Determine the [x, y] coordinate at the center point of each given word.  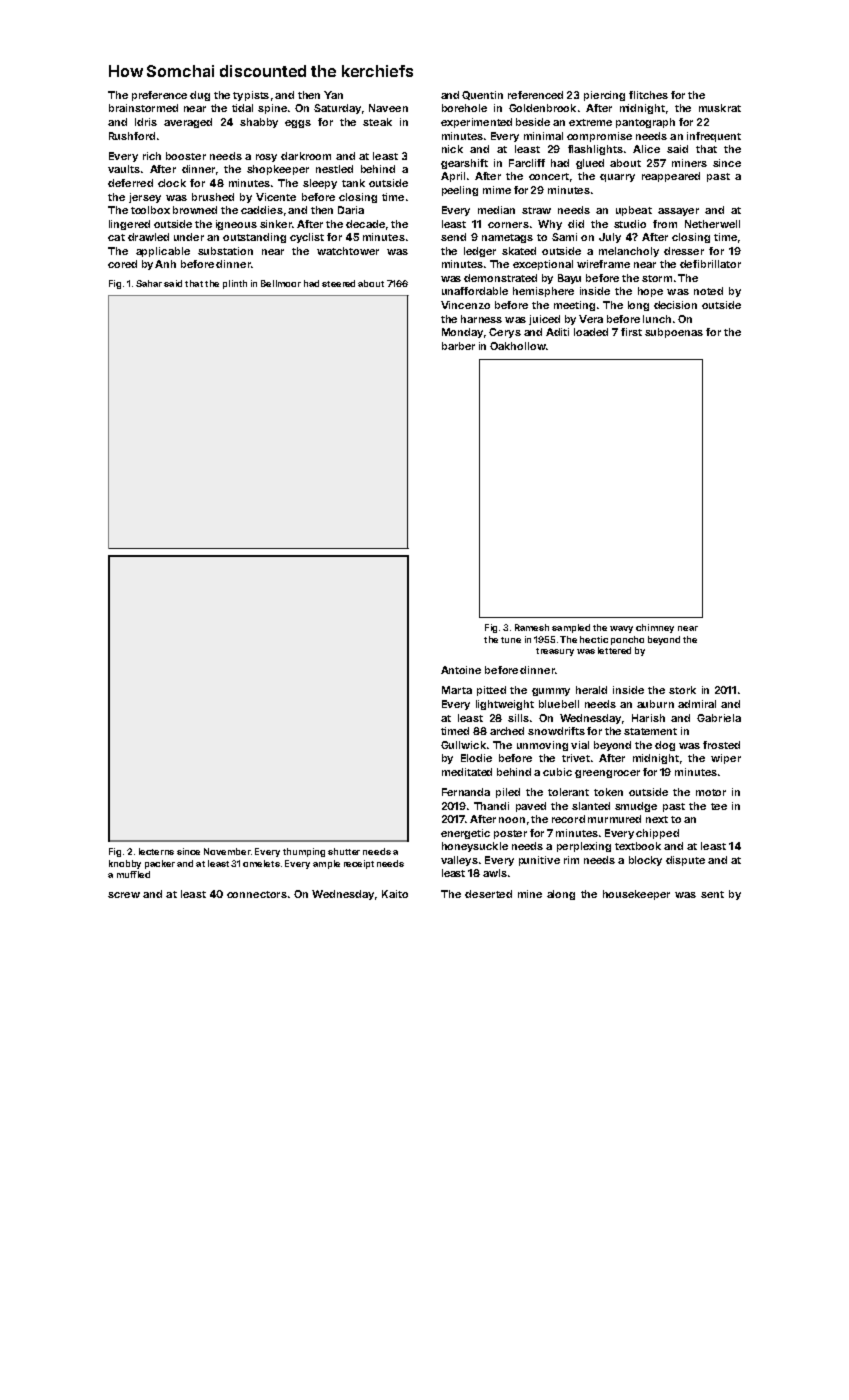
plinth [235, 284]
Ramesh [532, 627]
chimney [655, 628]
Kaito [395, 894]
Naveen [388, 108]
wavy [621, 629]
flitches [648, 95]
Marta [457, 690]
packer [160, 864]
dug [200, 96]
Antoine [461, 670]
